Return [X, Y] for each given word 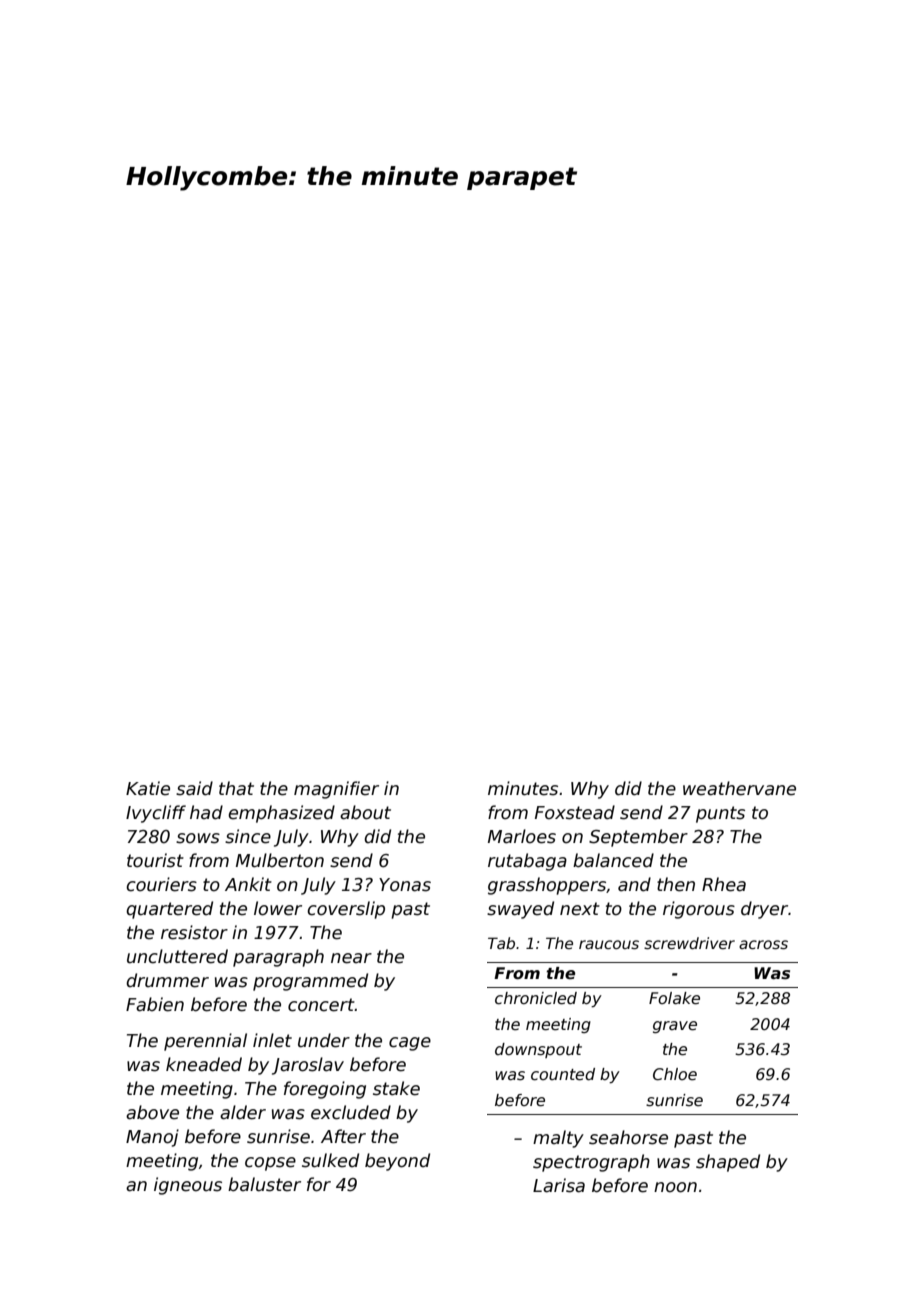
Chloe [675, 1074]
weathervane [739, 788]
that [236, 788]
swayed [520, 910]
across [763, 944]
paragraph [278, 958]
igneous [188, 1186]
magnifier [336, 790]
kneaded [204, 1064]
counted [563, 1074]
